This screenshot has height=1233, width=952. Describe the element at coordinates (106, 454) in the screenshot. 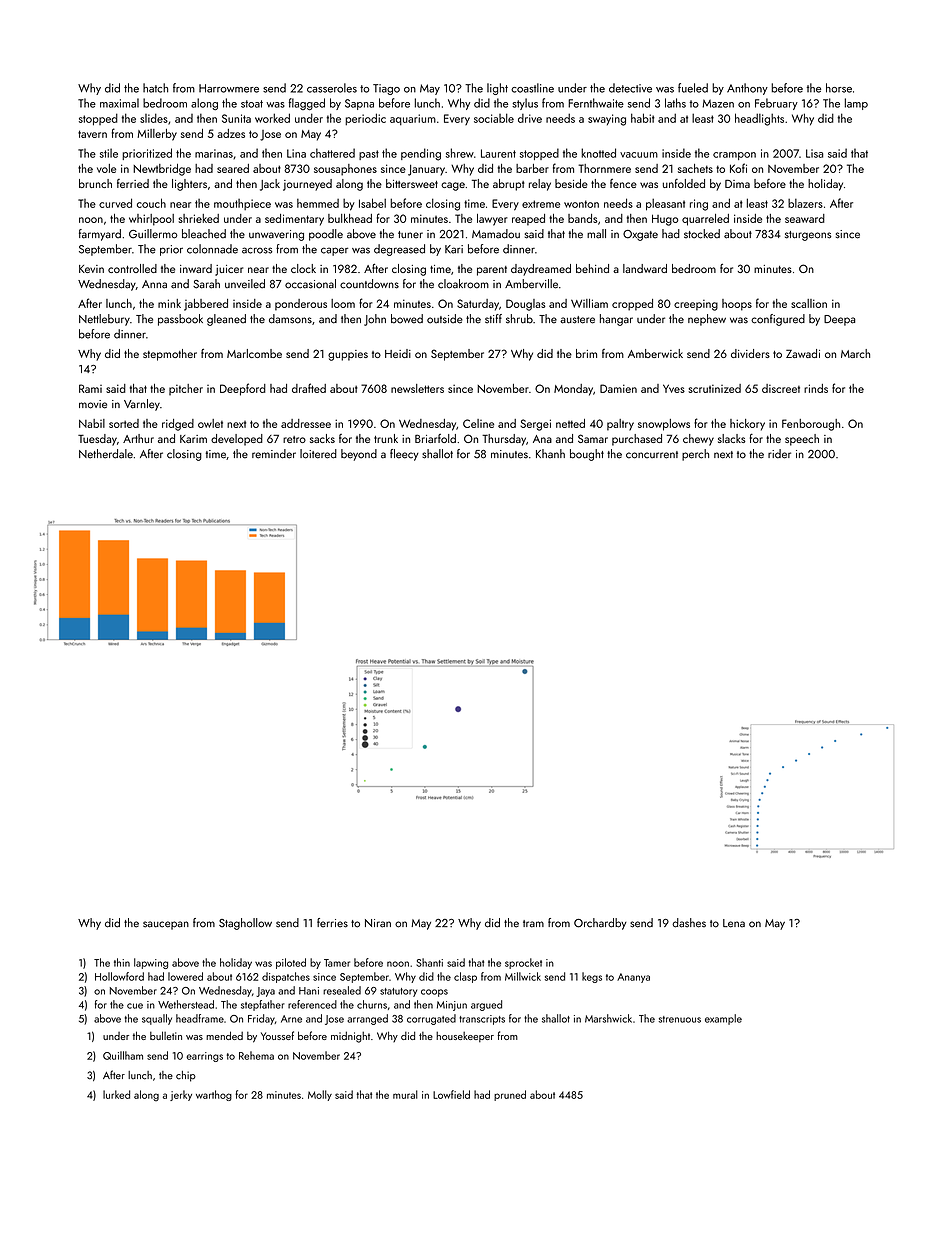

I see `Netherdale` at that location.
